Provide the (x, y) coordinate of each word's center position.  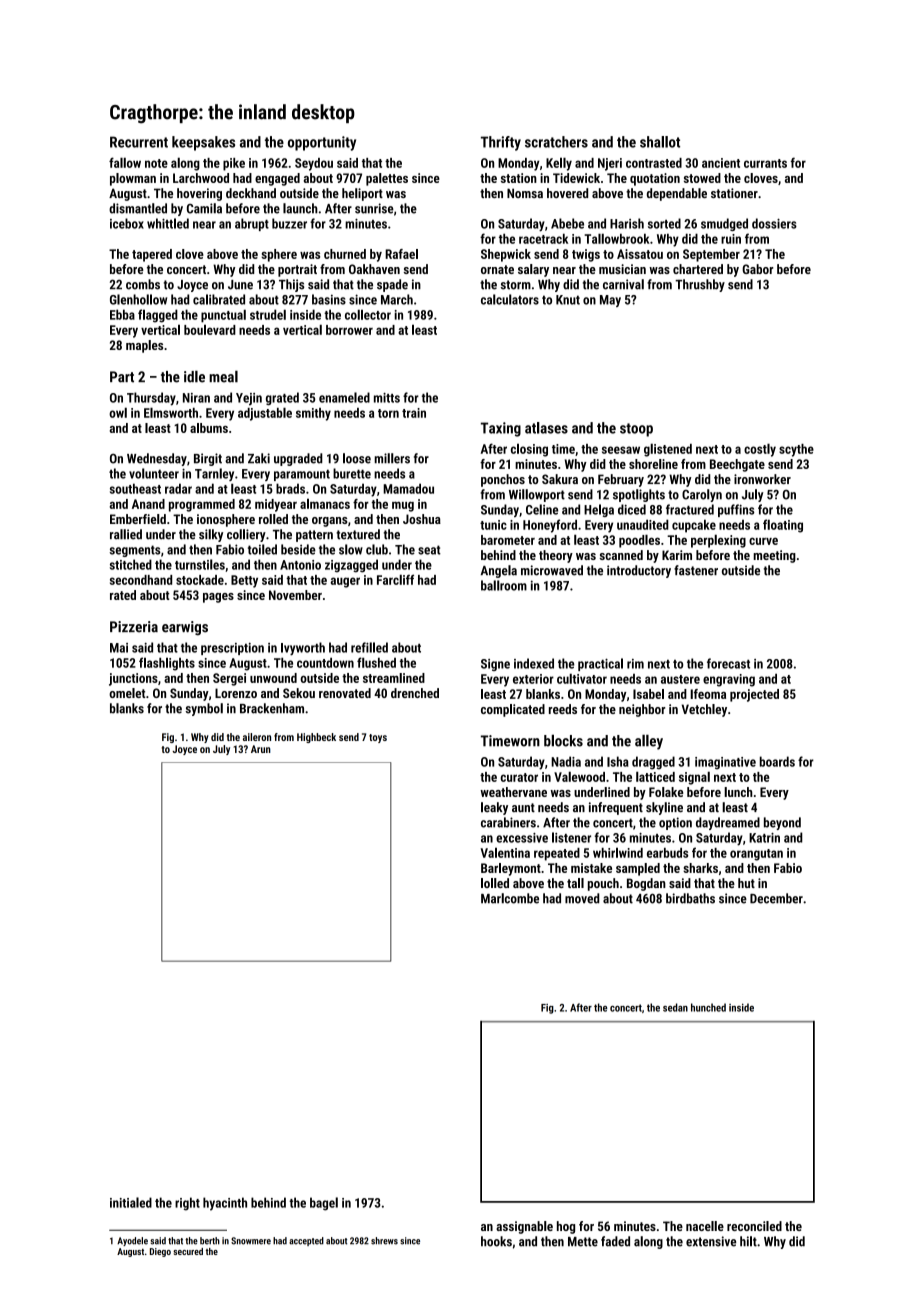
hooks (496, 1241)
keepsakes (203, 143)
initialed (131, 1202)
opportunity (322, 143)
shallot (660, 142)
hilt (748, 1241)
